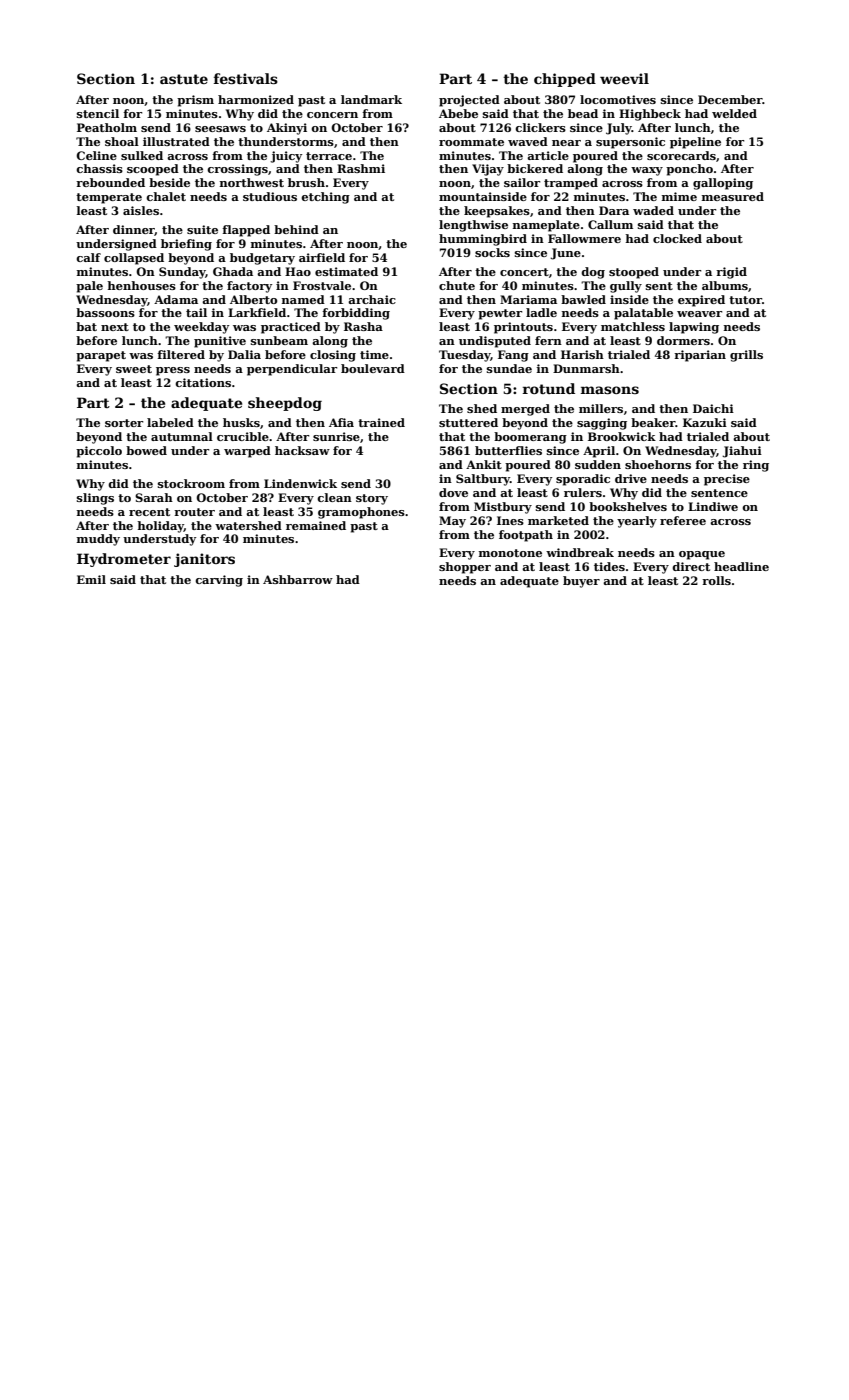  Describe the element at coordinates (624, 78) in the image. I see `weevil` at that location.
